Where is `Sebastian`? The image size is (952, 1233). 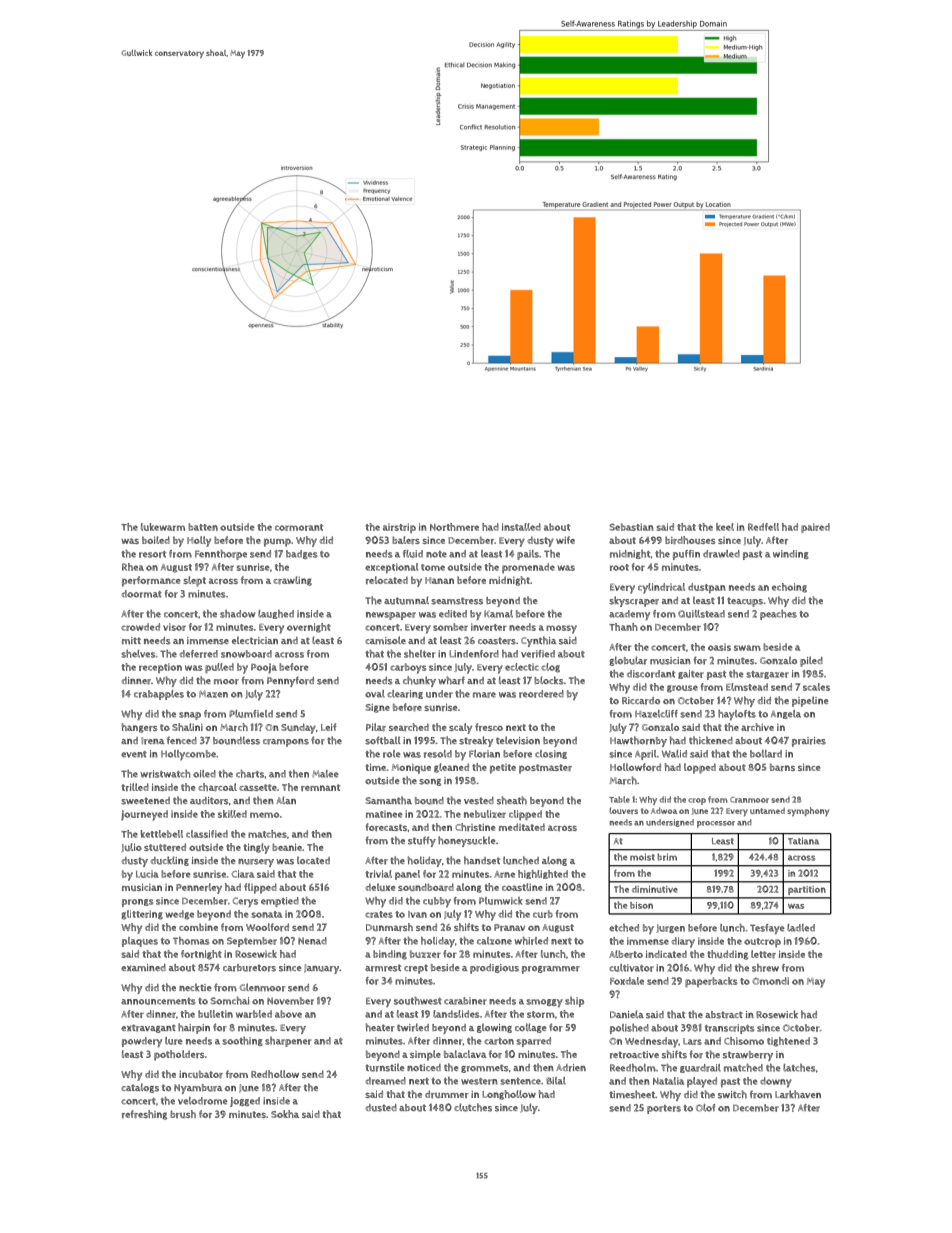
Sebastian is located at coordinates (631, 527).
